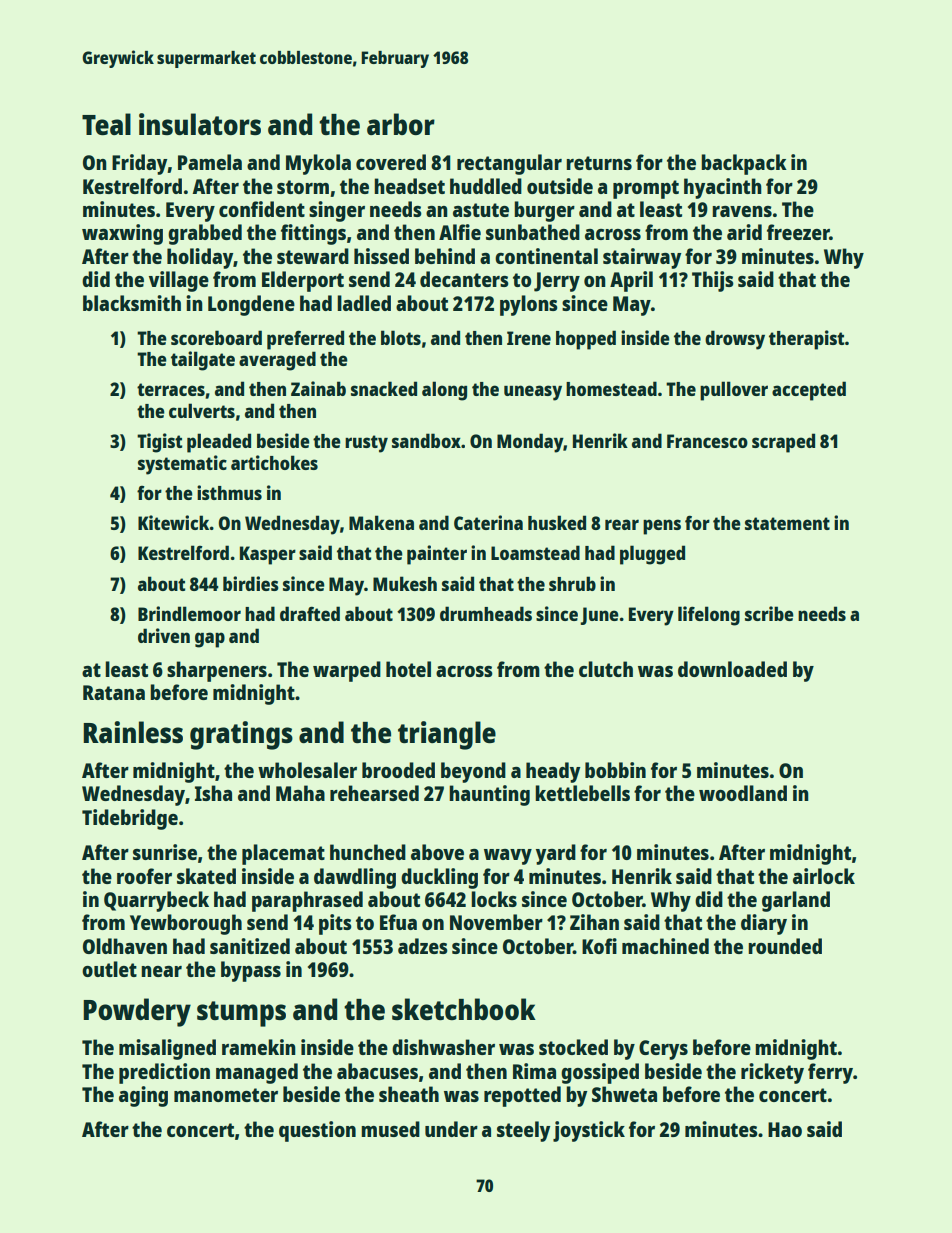 The image size is (952, 1233). I want to click on drowsy, so click(735, 340).
